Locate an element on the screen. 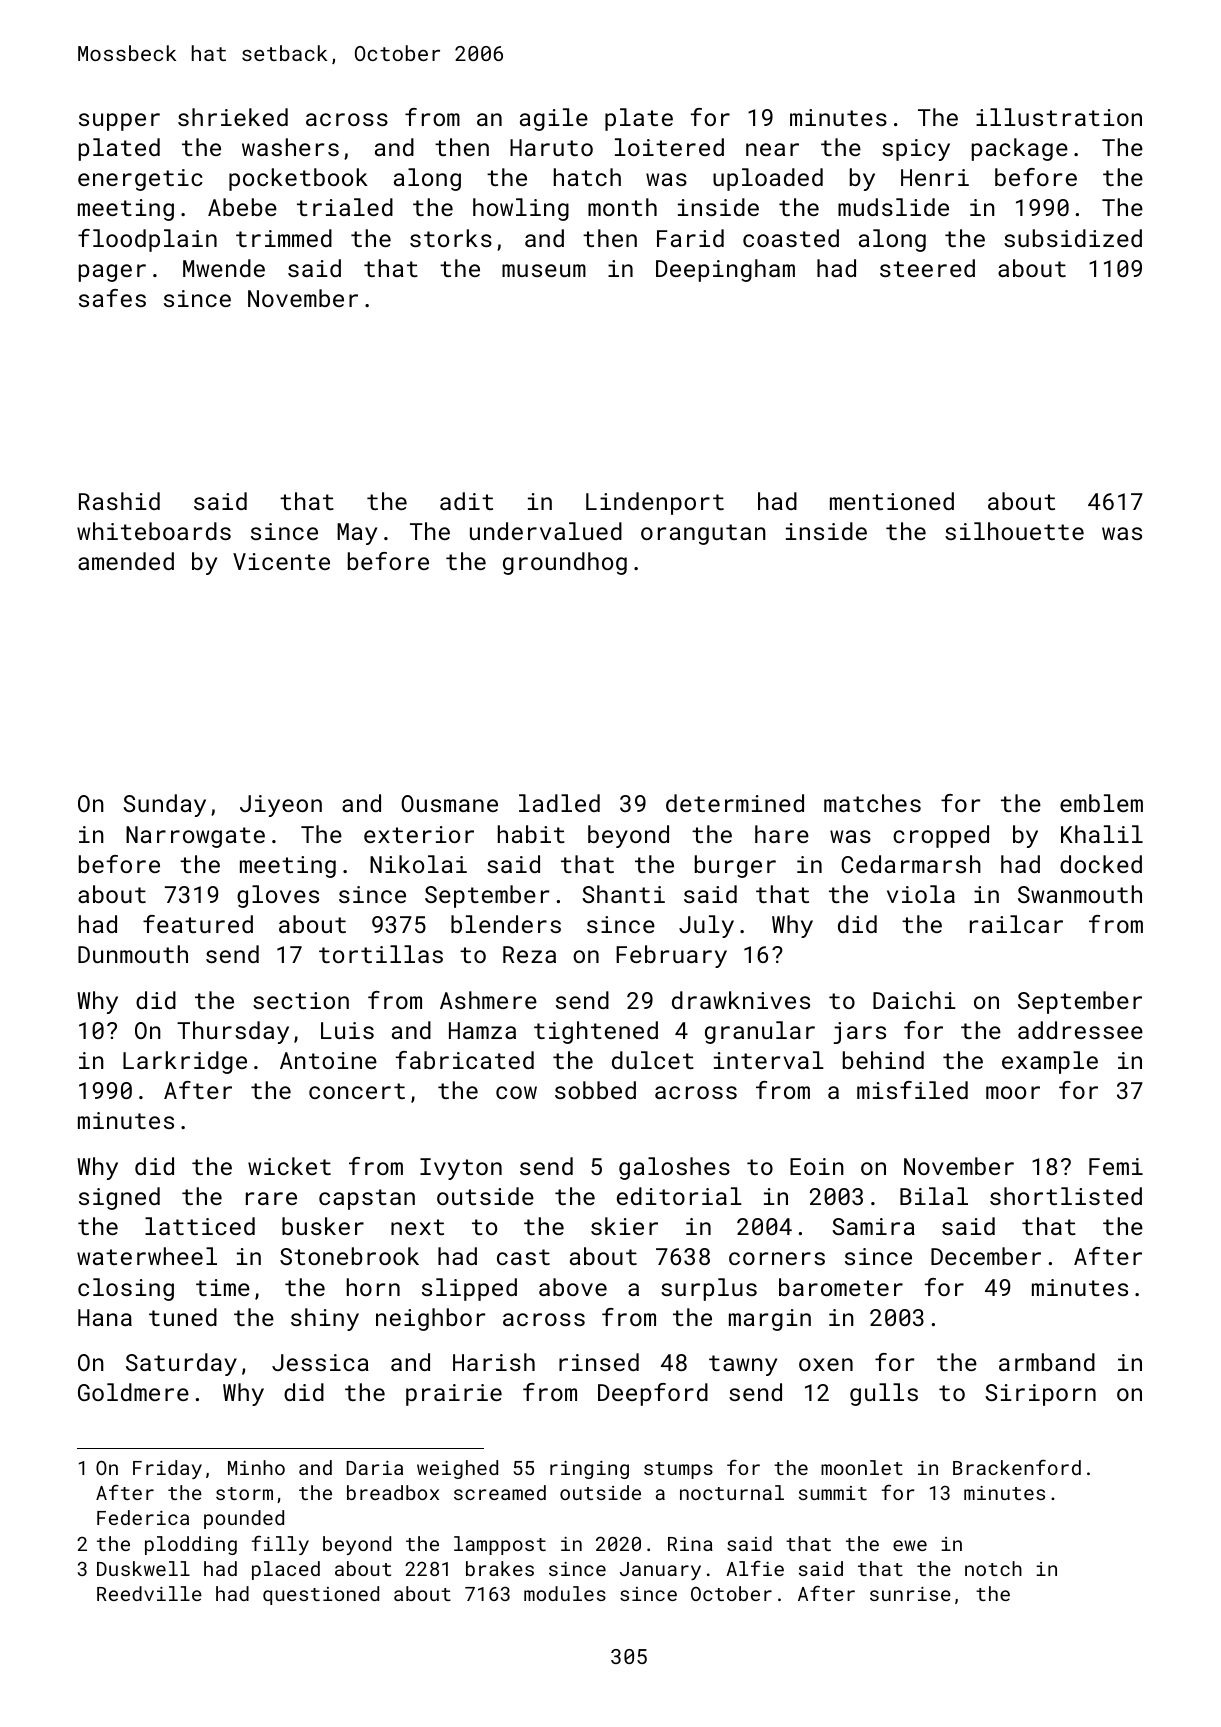  spicy is located at coordinates (916, 150).
